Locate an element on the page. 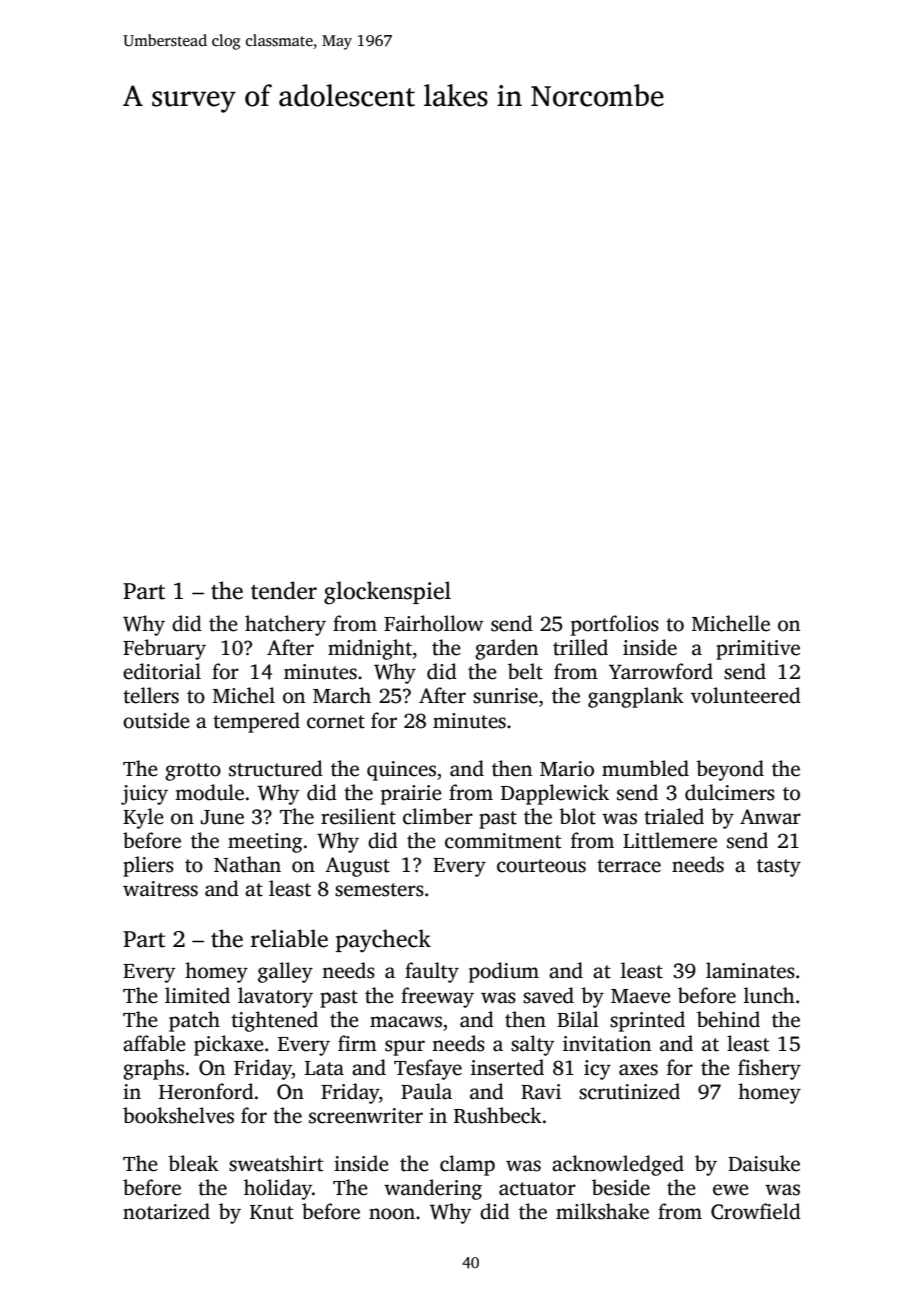  resilient is located at coordinates (358, 816).
